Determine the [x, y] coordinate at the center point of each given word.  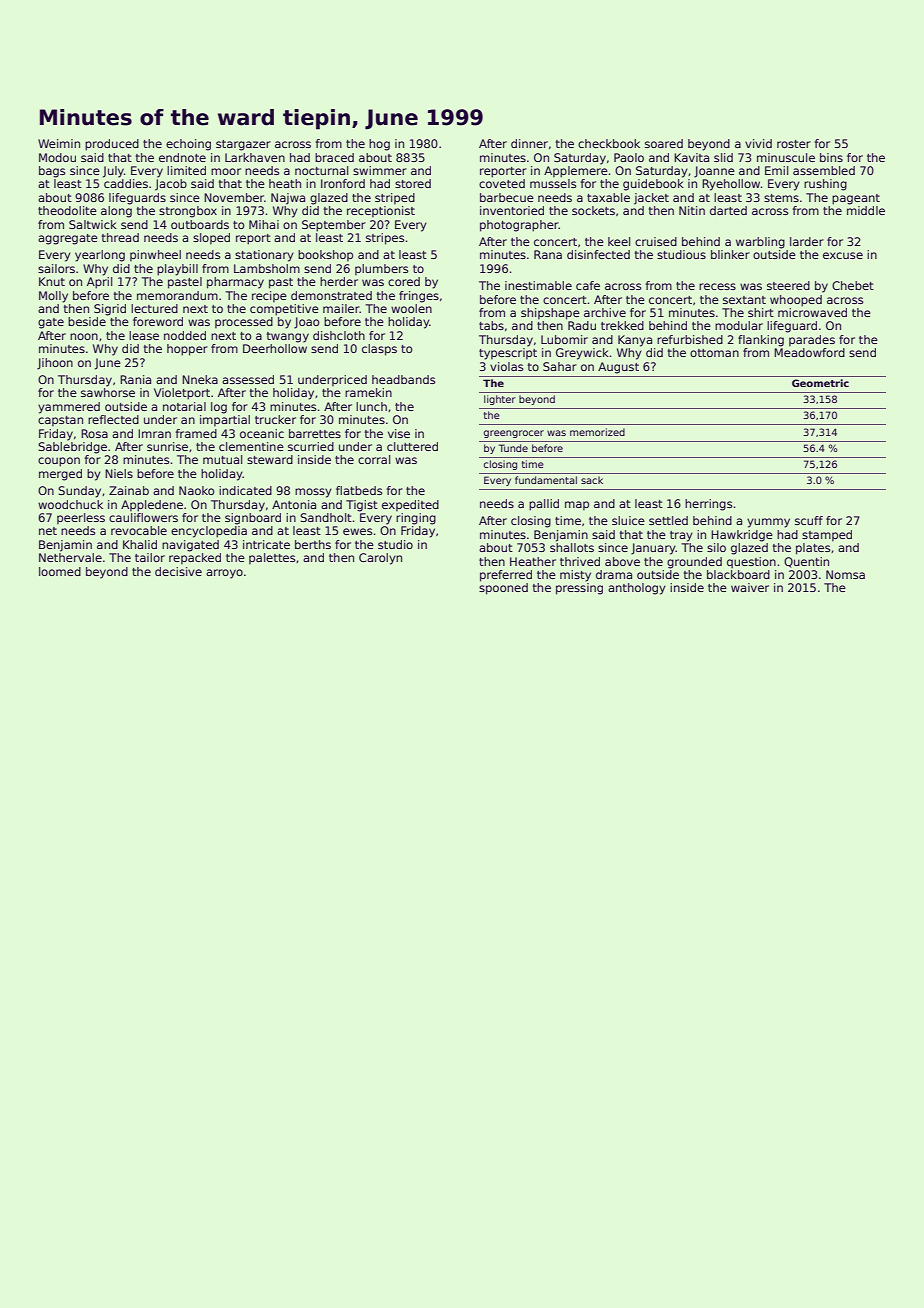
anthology [637, 589]
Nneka [200, 379]
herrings [708, 505]
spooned [503, 589]
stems [781, 198]
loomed [60, 571]
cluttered [412, 446]
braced [334, 157]
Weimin [59, 143]
